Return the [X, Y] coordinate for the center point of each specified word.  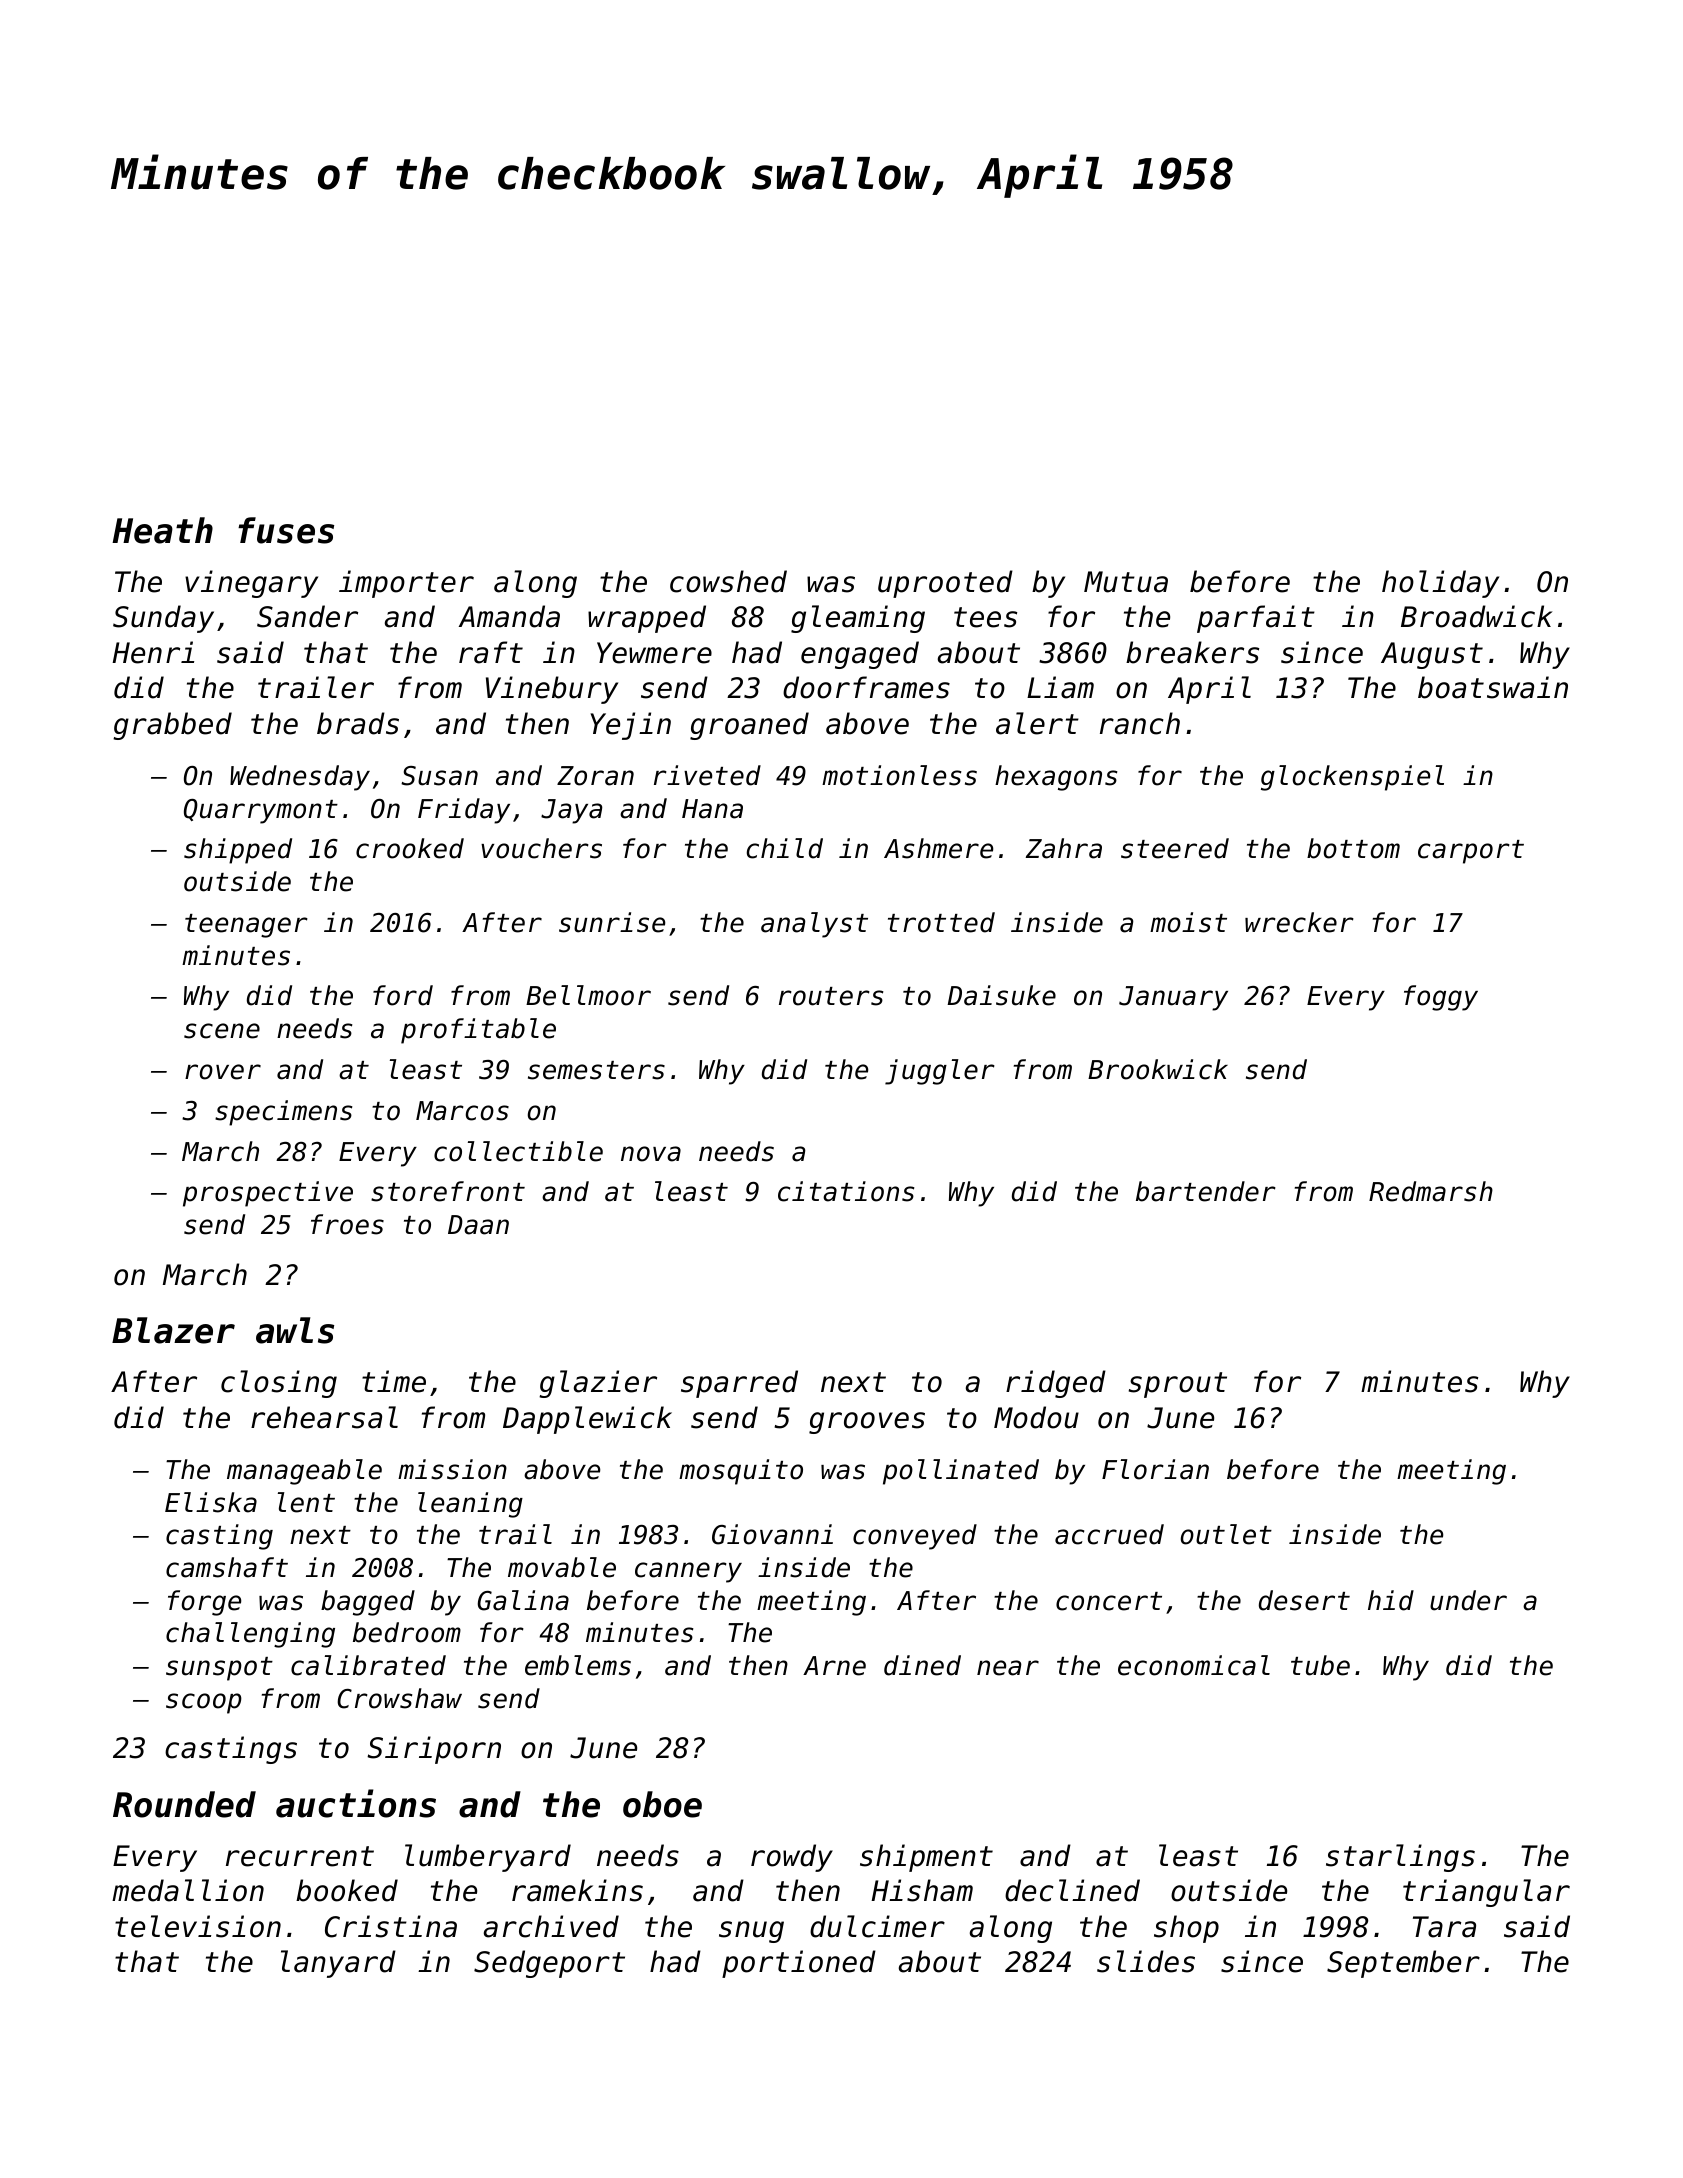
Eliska [211, 1502]
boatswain [1493, 687]
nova [651, 1154]
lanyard [338, 1964]
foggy [1441, 998]
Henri [153, 652]
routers [831, 996]
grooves [867, 1423]
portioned [799, 1964]
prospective [268, 1194]
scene [222, 1031]
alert [1037, 723]
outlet [1226, 1534]
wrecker [1299, 922]
